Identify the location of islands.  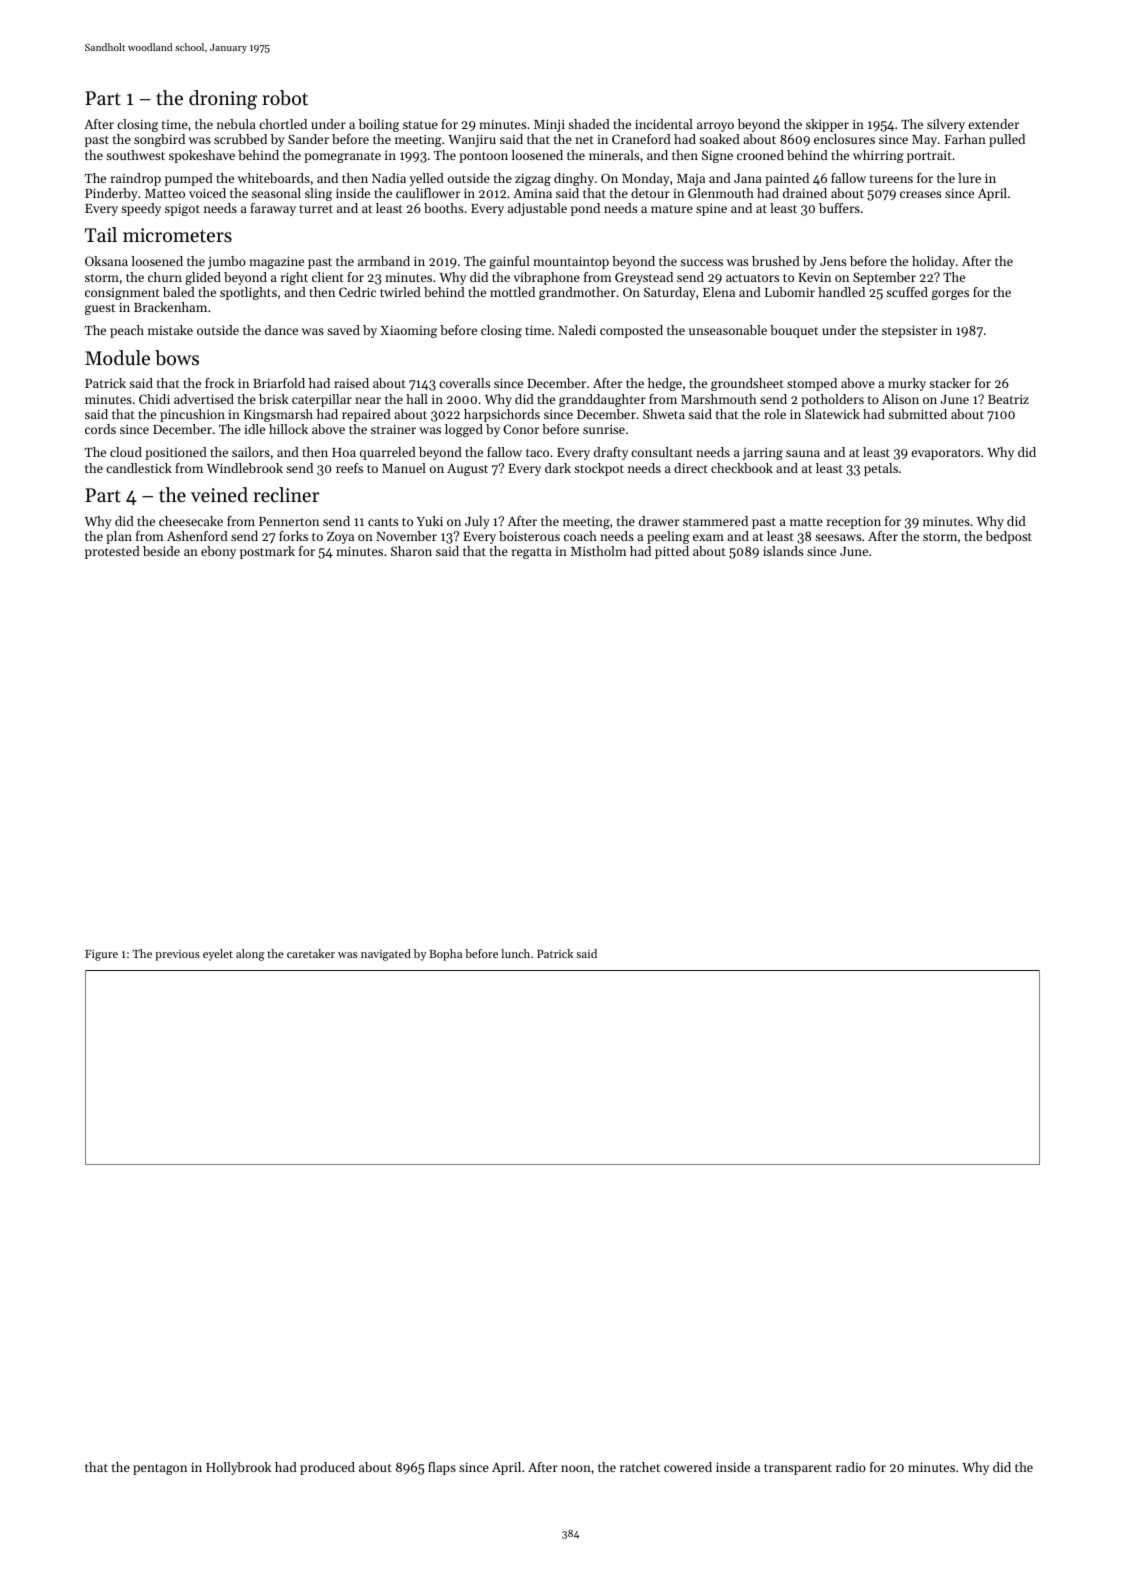
(783, 551).
